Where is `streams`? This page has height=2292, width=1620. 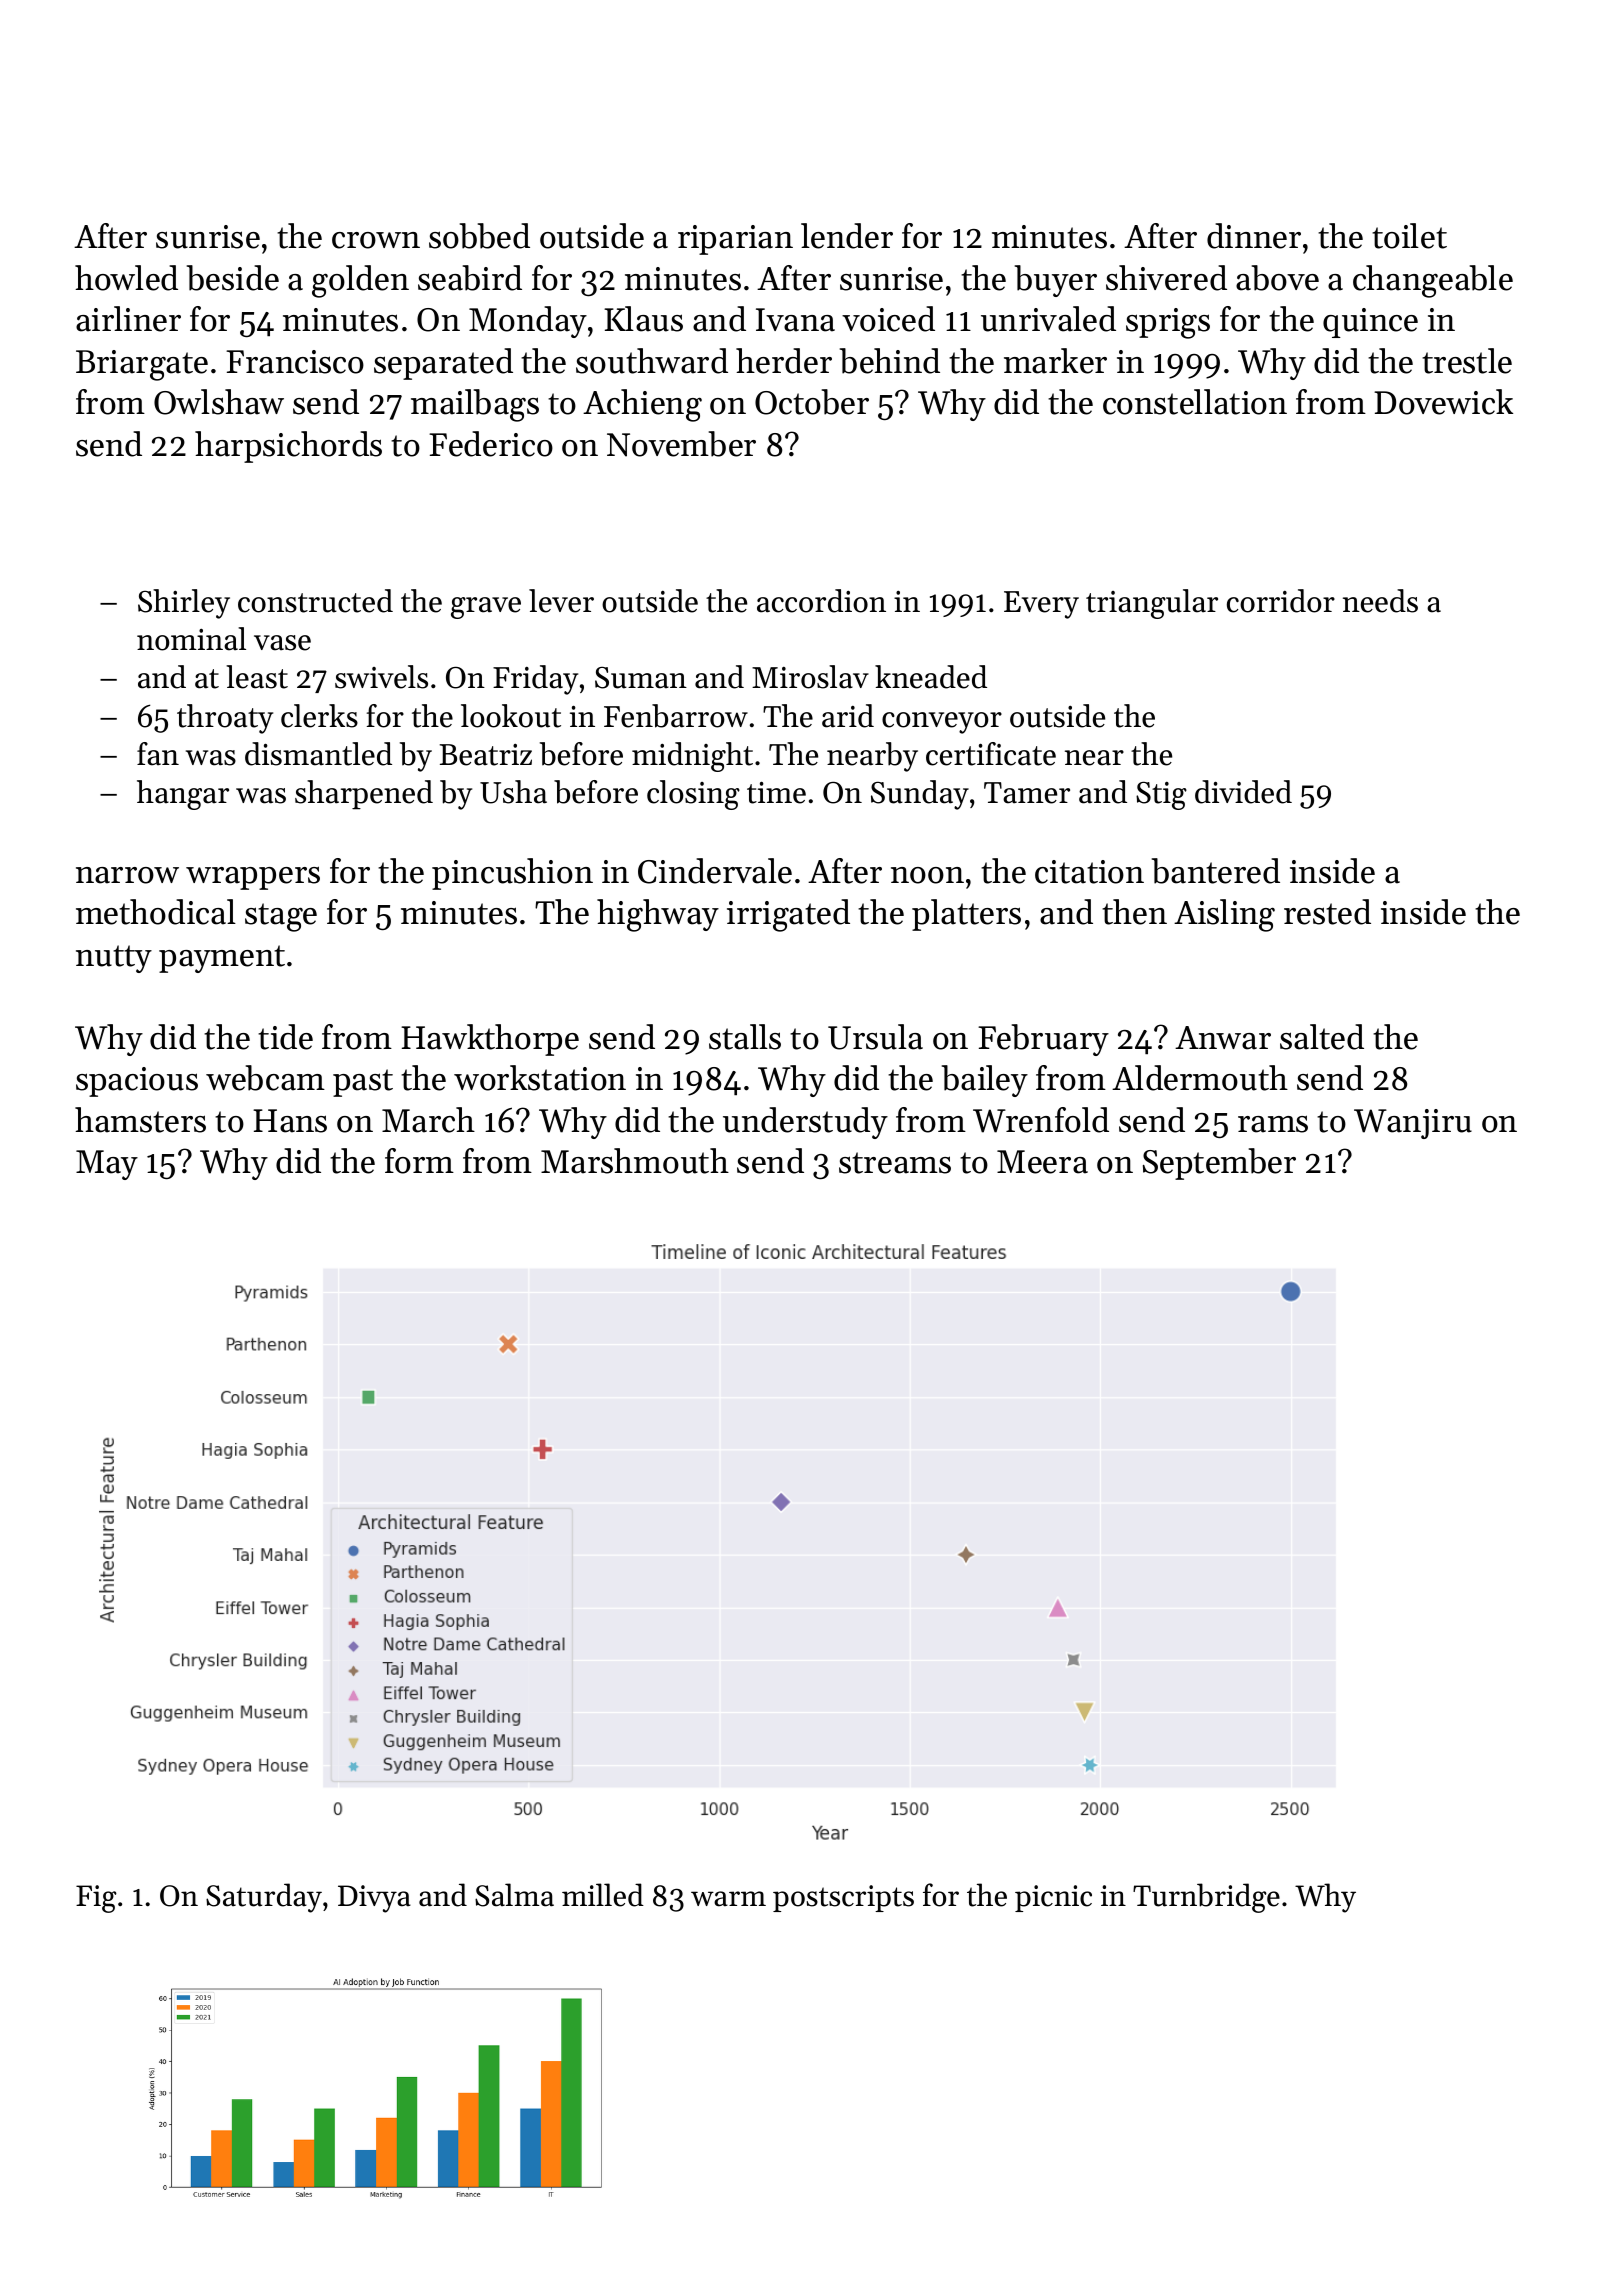 streams is located at coordinates (895, 1163).
